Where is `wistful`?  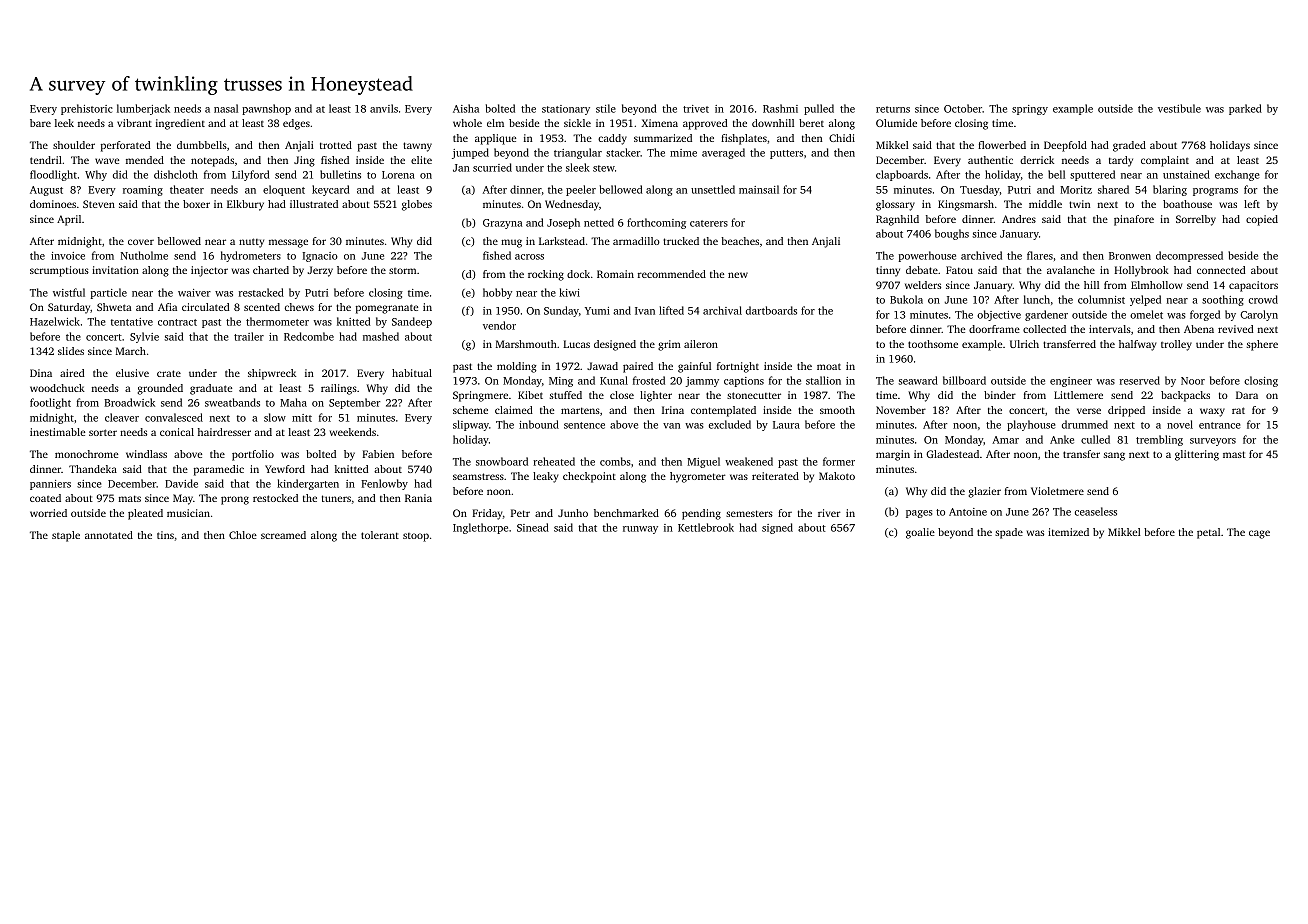 wistful is located at coordinates (69, 292).
